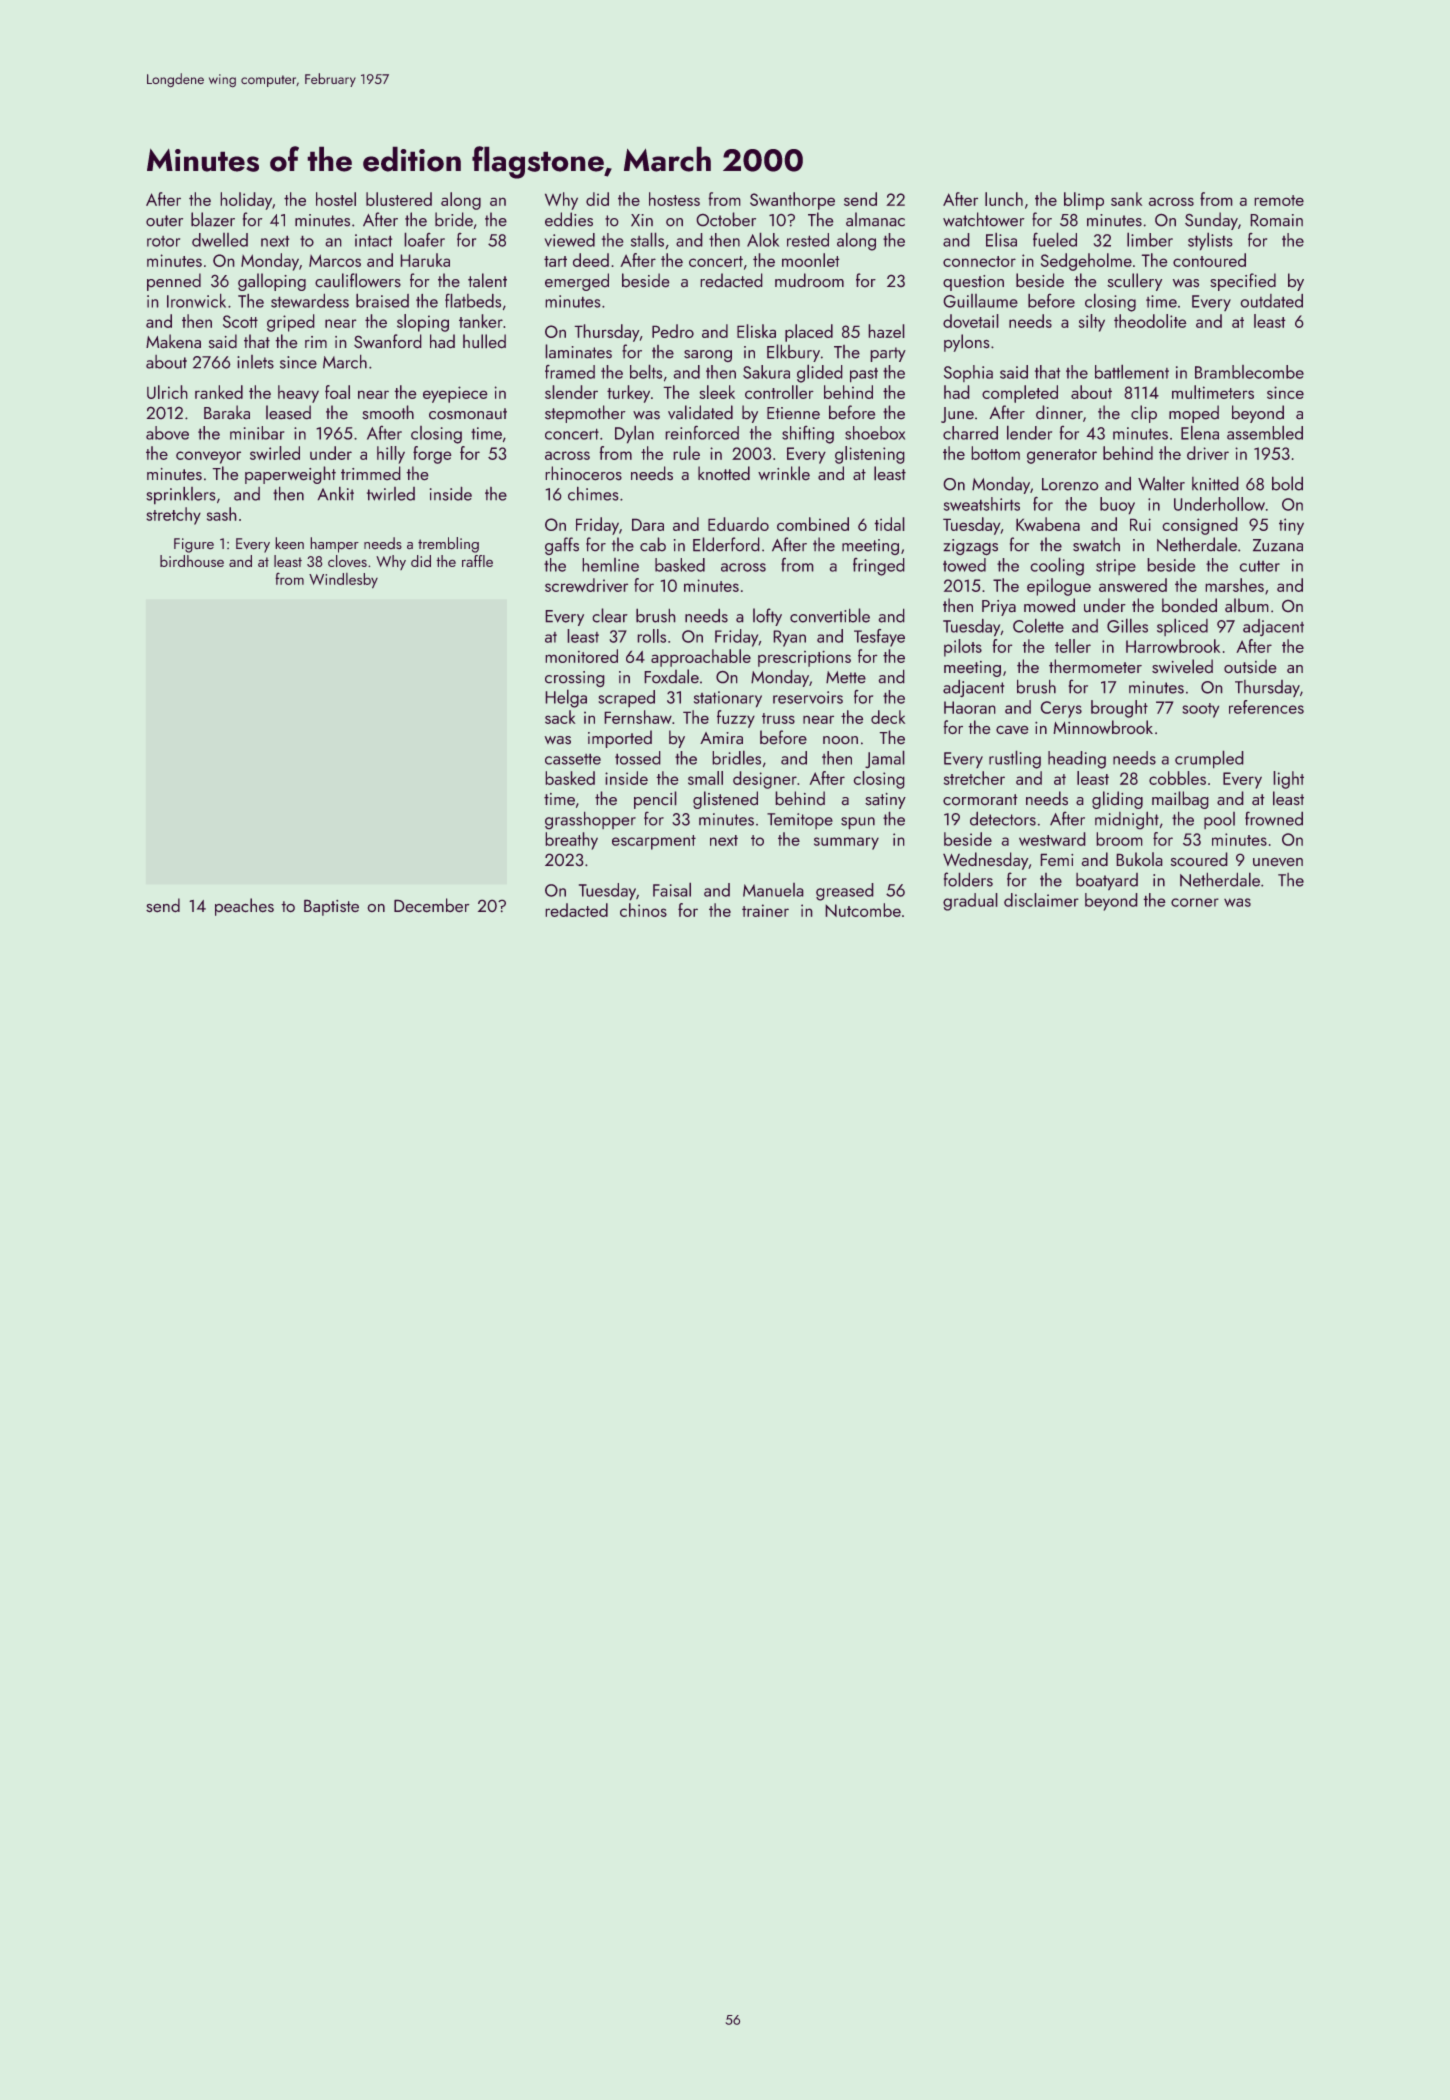 This document has height=2100, width=1450. I want to click on talent, so click(487, 280).
